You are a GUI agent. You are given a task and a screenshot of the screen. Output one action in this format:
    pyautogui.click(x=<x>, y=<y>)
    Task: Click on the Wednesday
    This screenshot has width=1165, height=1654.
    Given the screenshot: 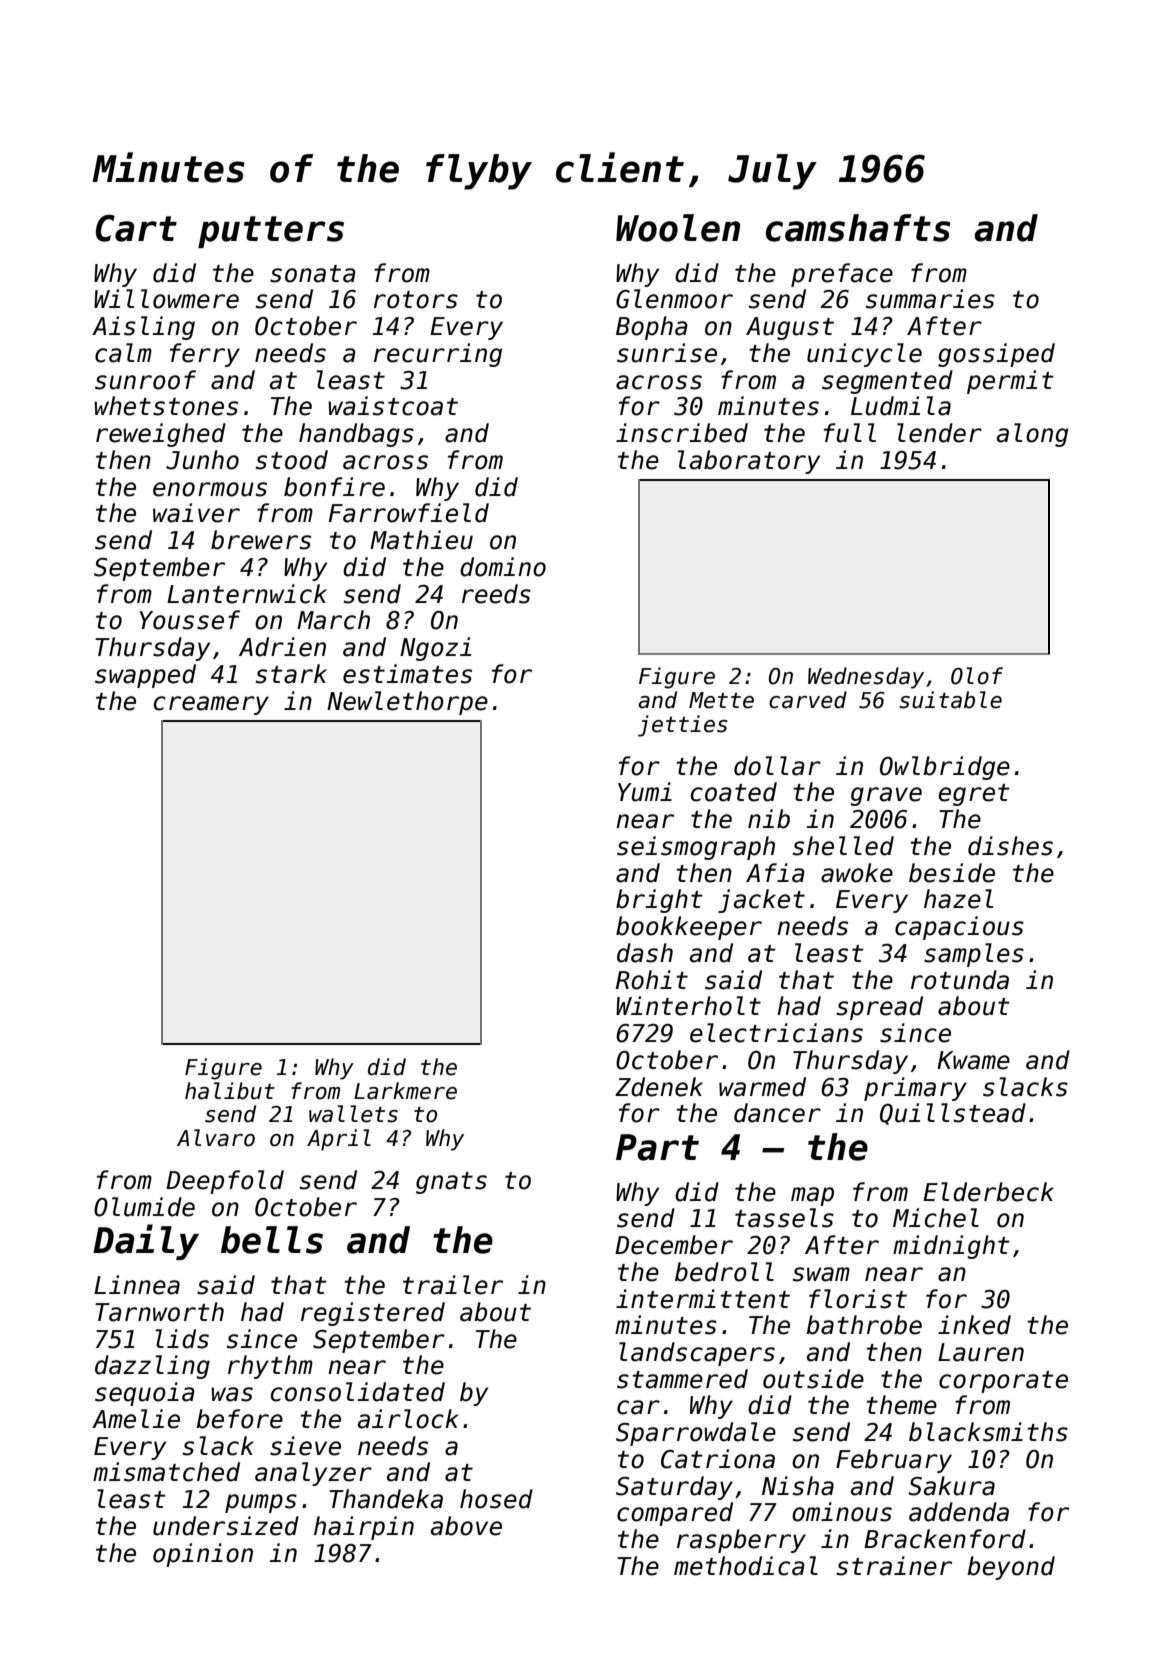 What is the action you would take?
    pyautogui.click(x=866, y=678)
